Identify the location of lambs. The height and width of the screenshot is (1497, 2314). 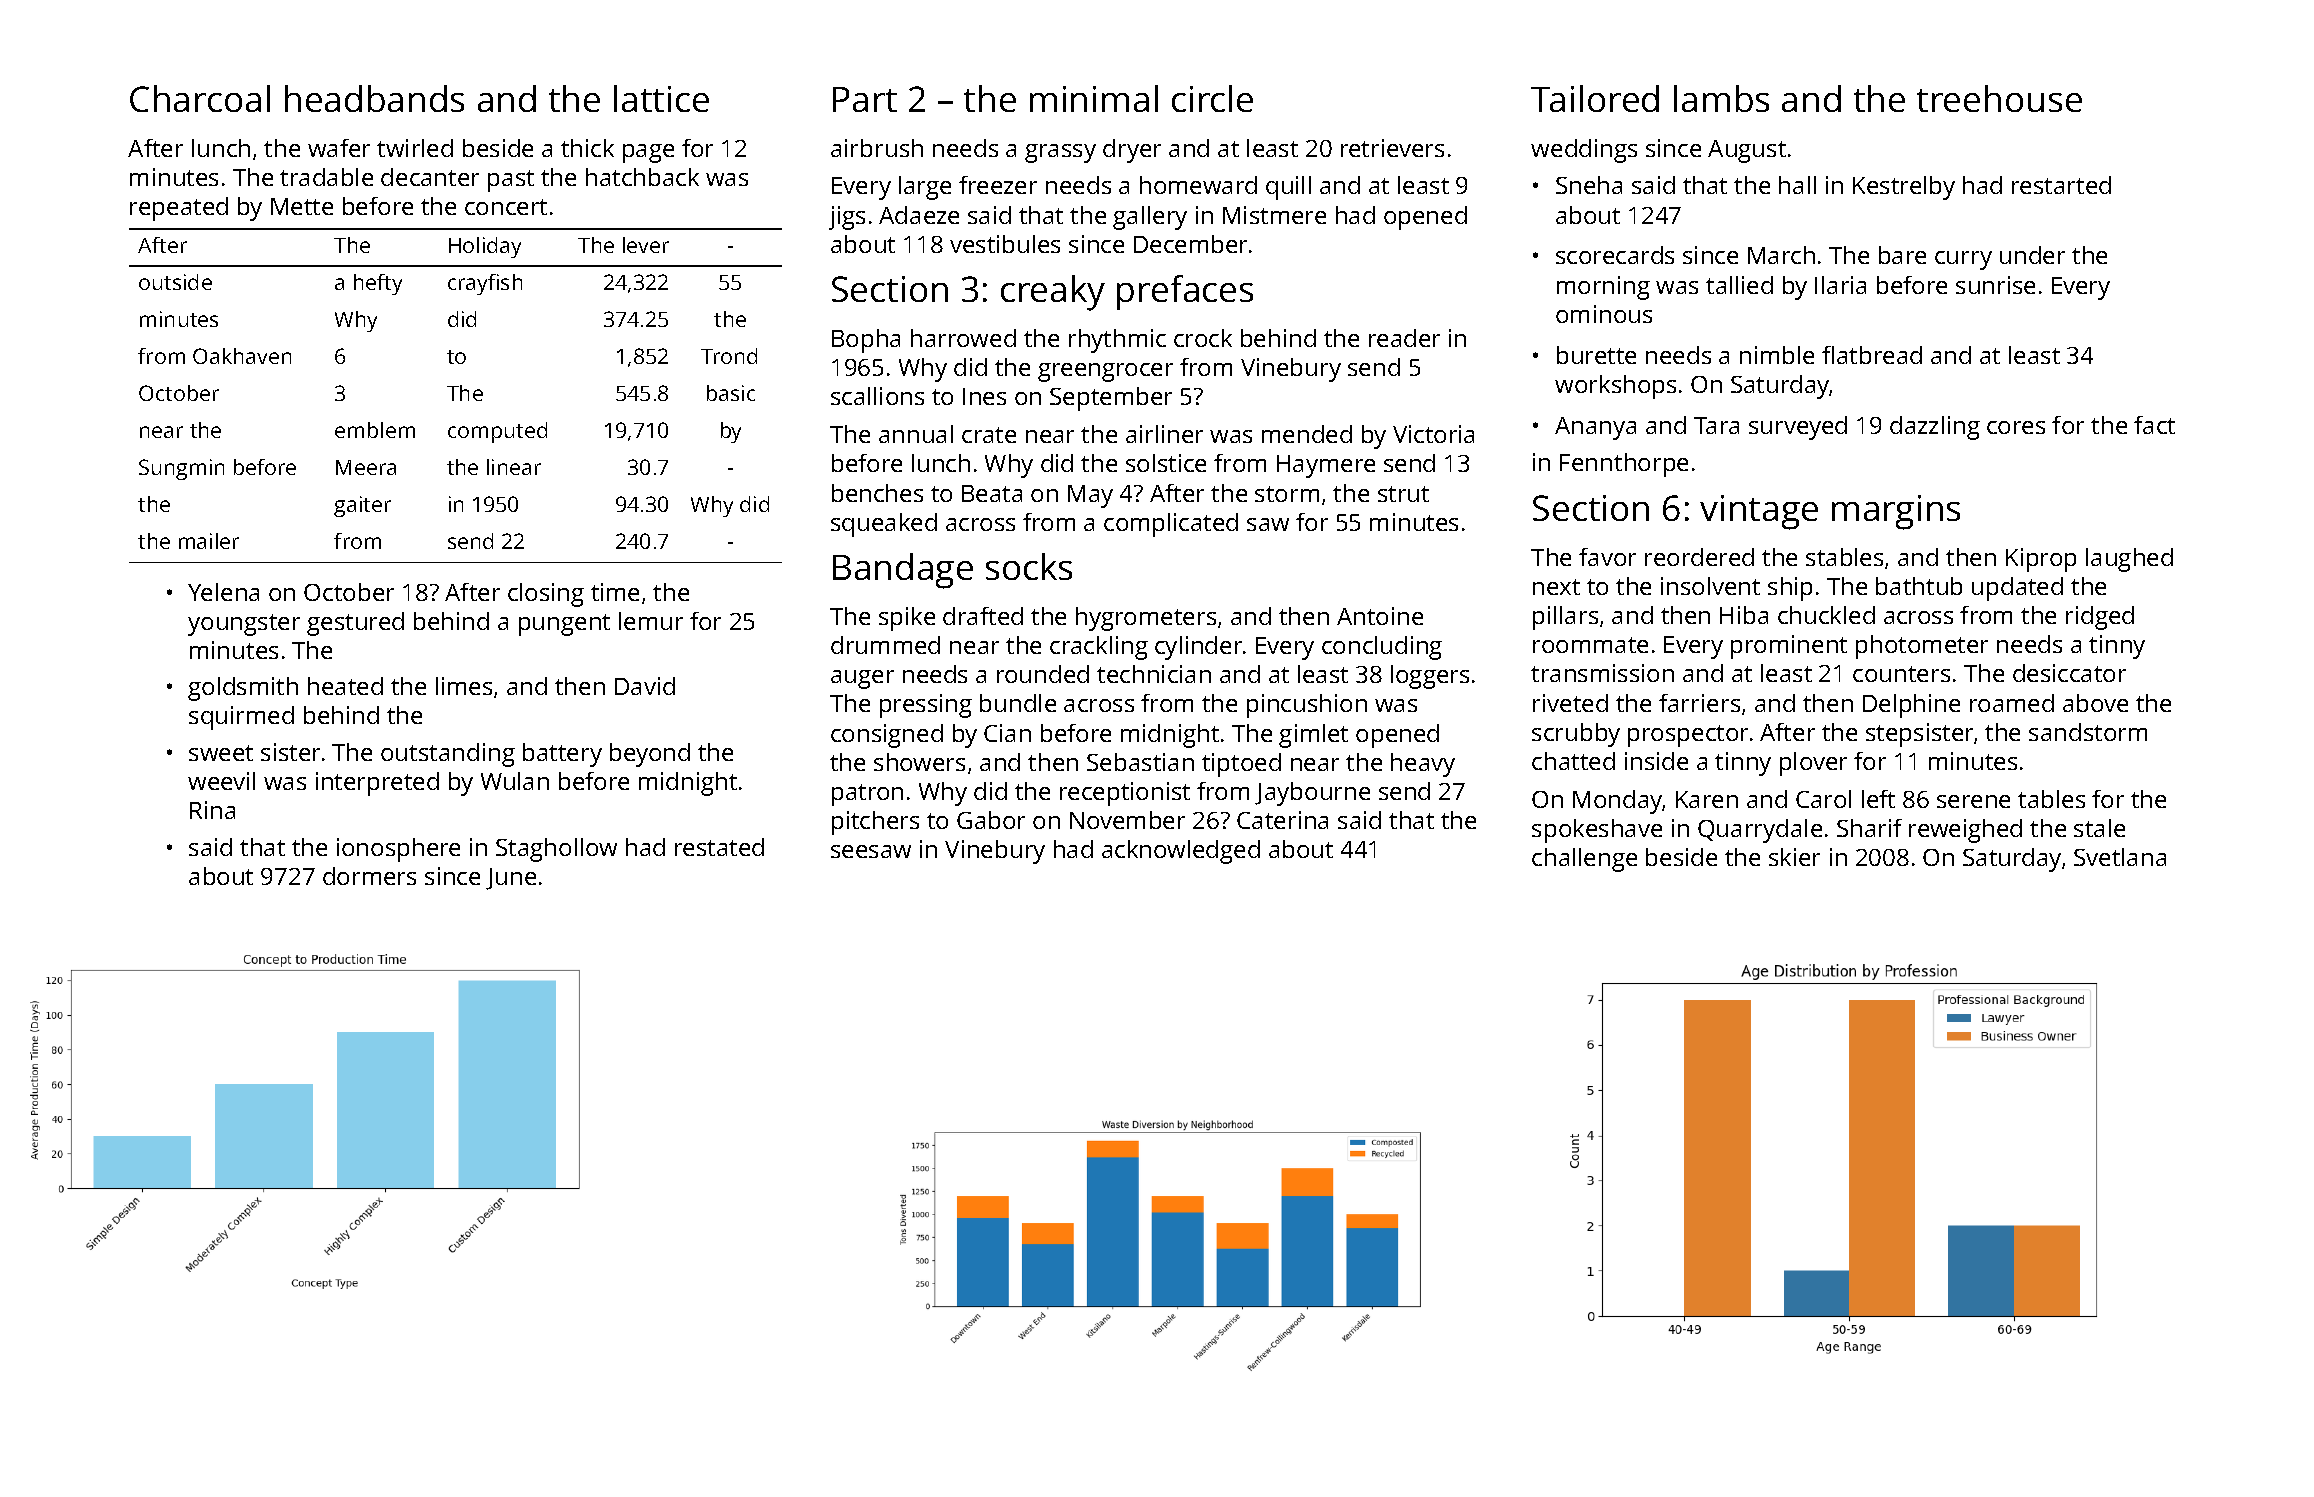
(1721, 98).
